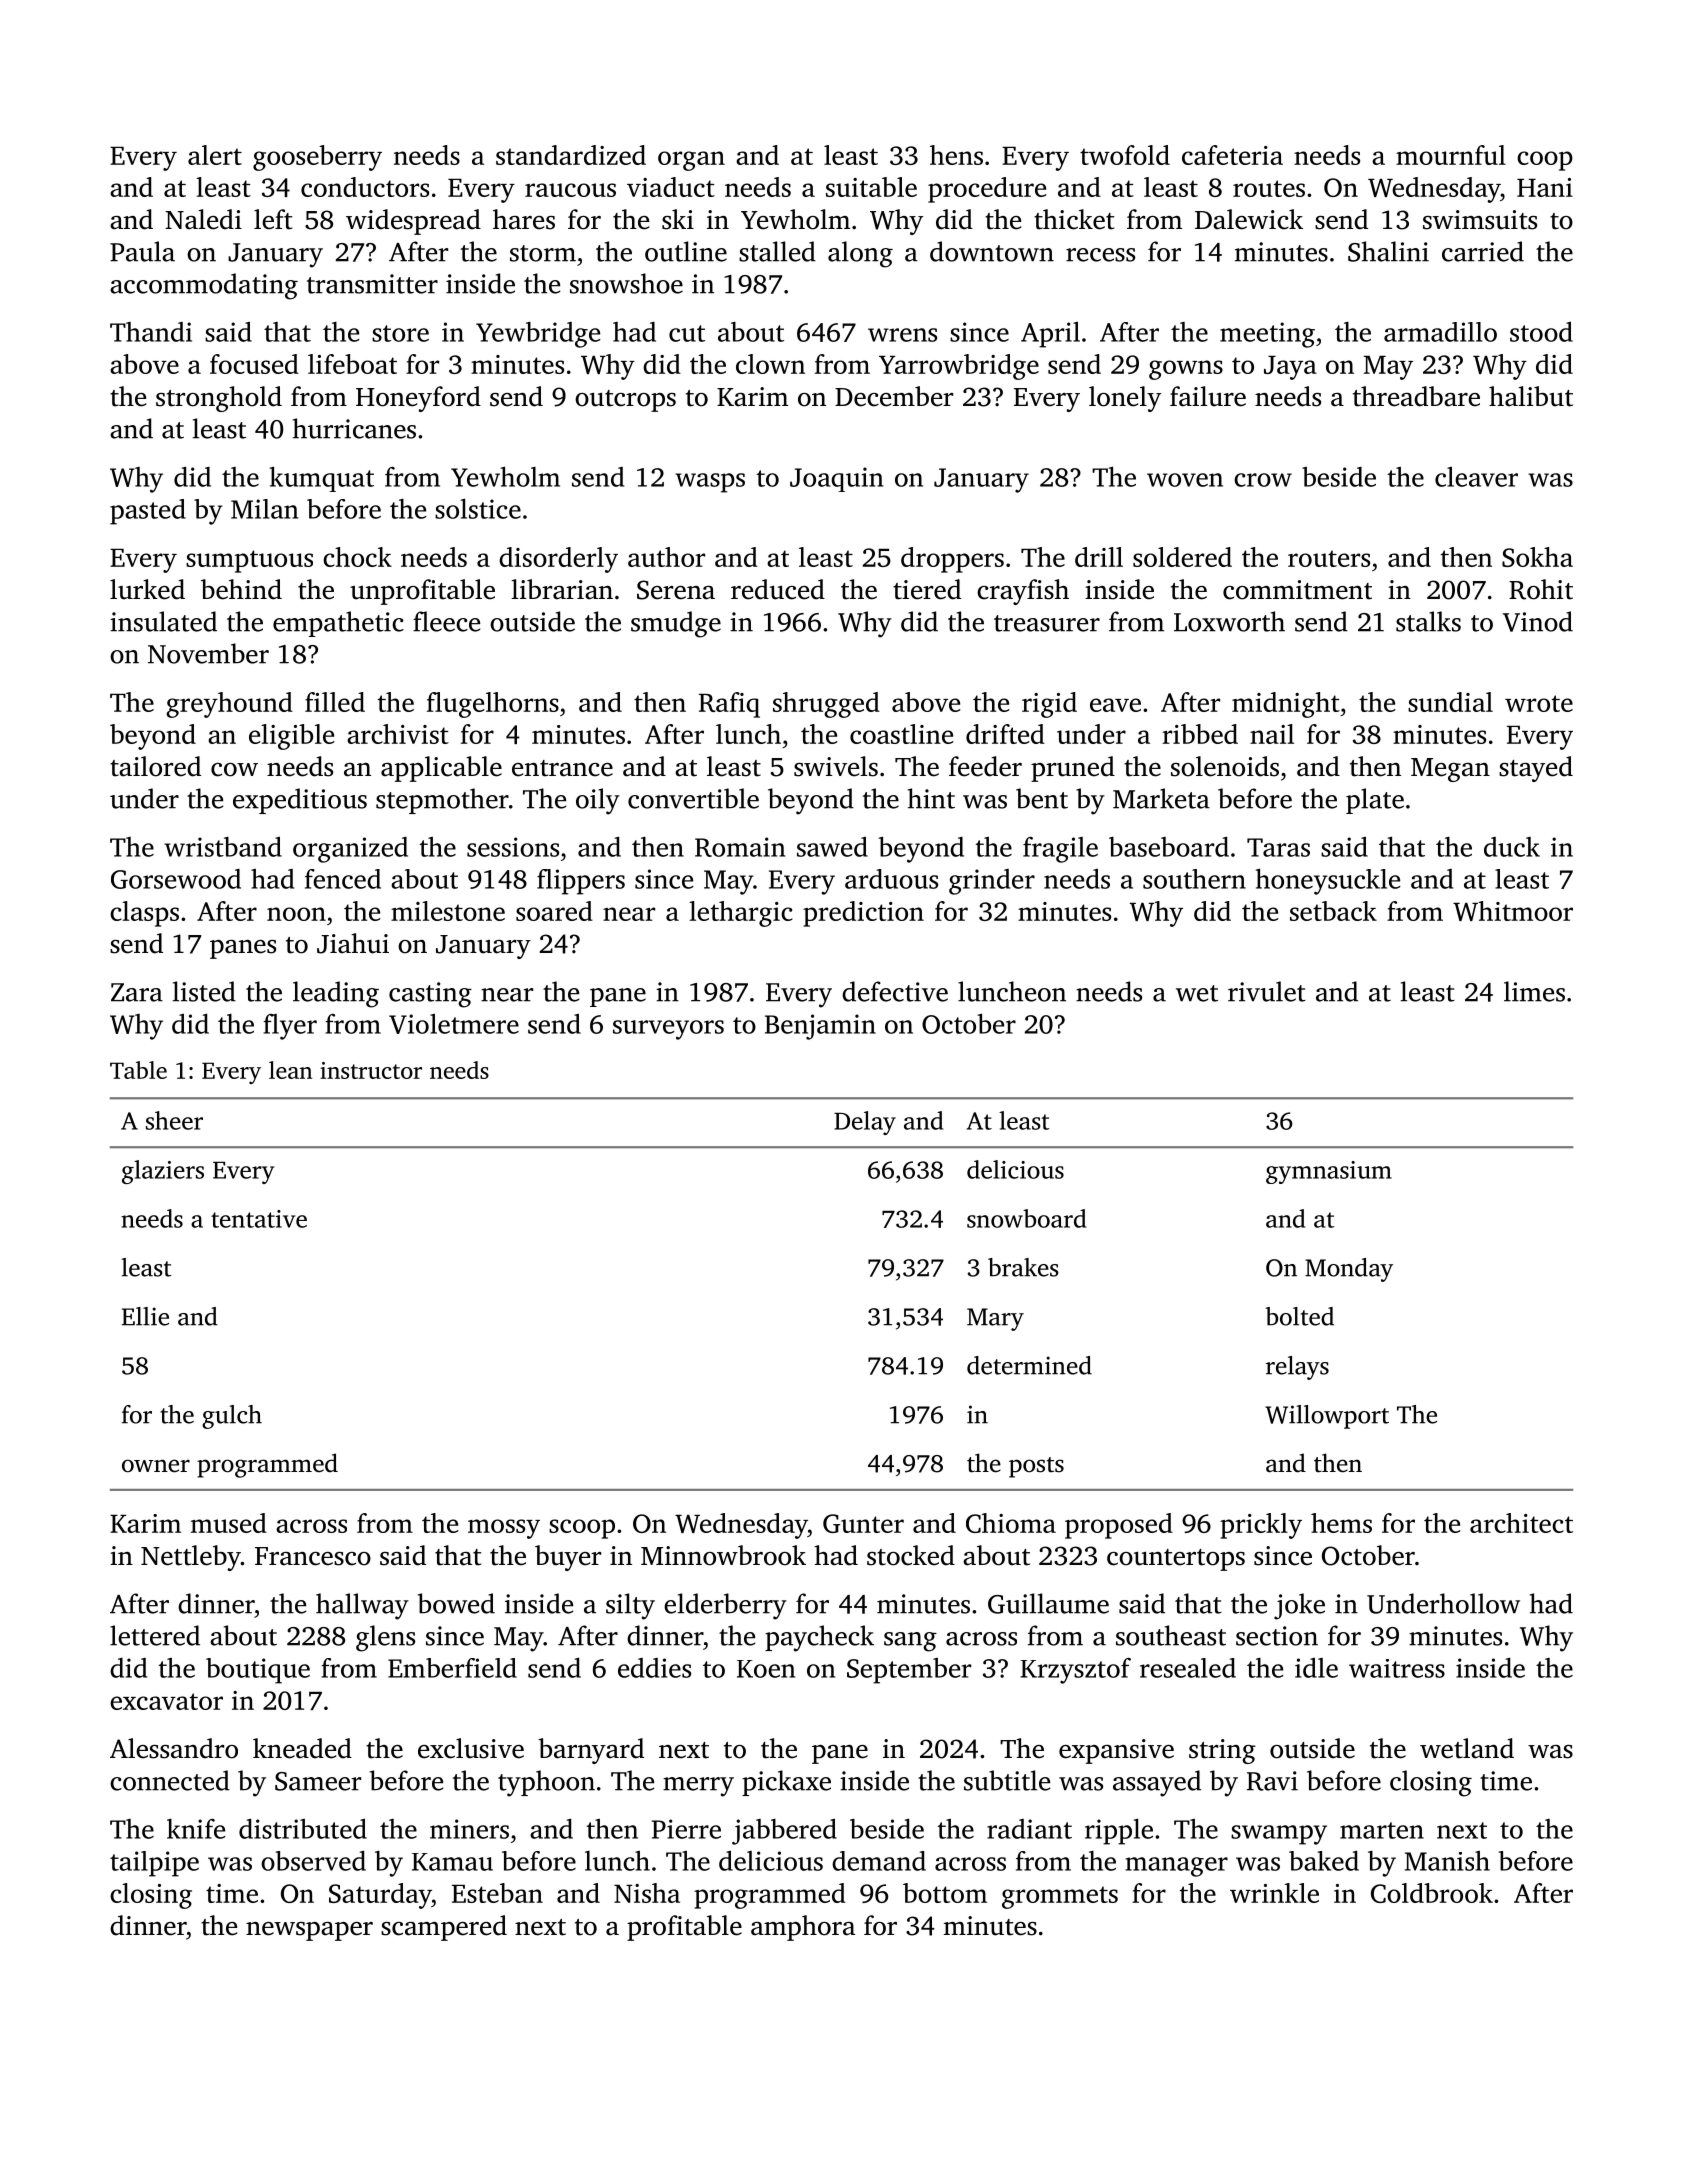  What do you see at coordinates (317, 158) in the screenshot?
I see `gooseberry` at bounding box center [317, 158].
